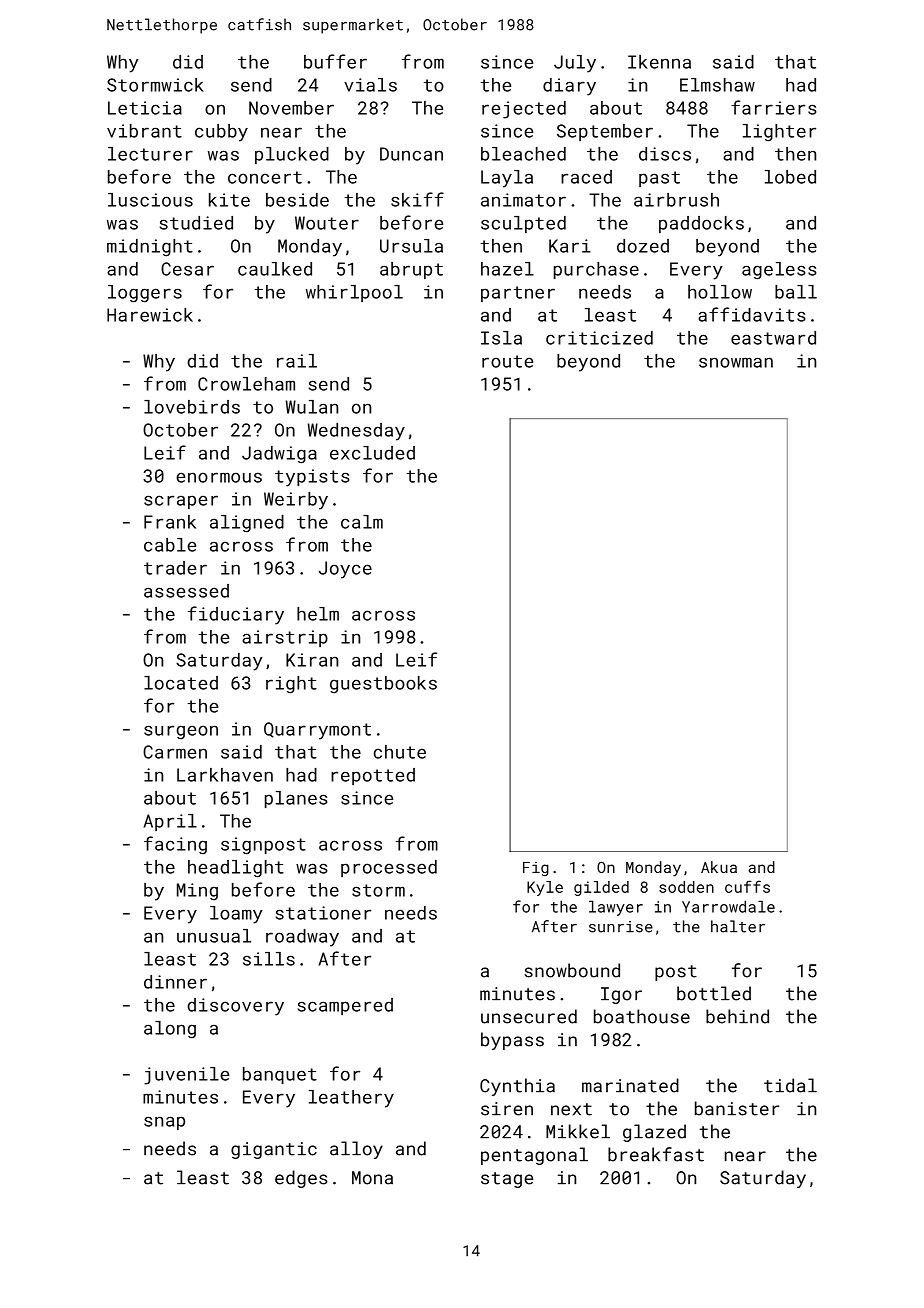 This image has width=924, height=1308. What do you see at coordinates (719, 867) in the image?
I see `Akua` at bounding box center [719, 867].
